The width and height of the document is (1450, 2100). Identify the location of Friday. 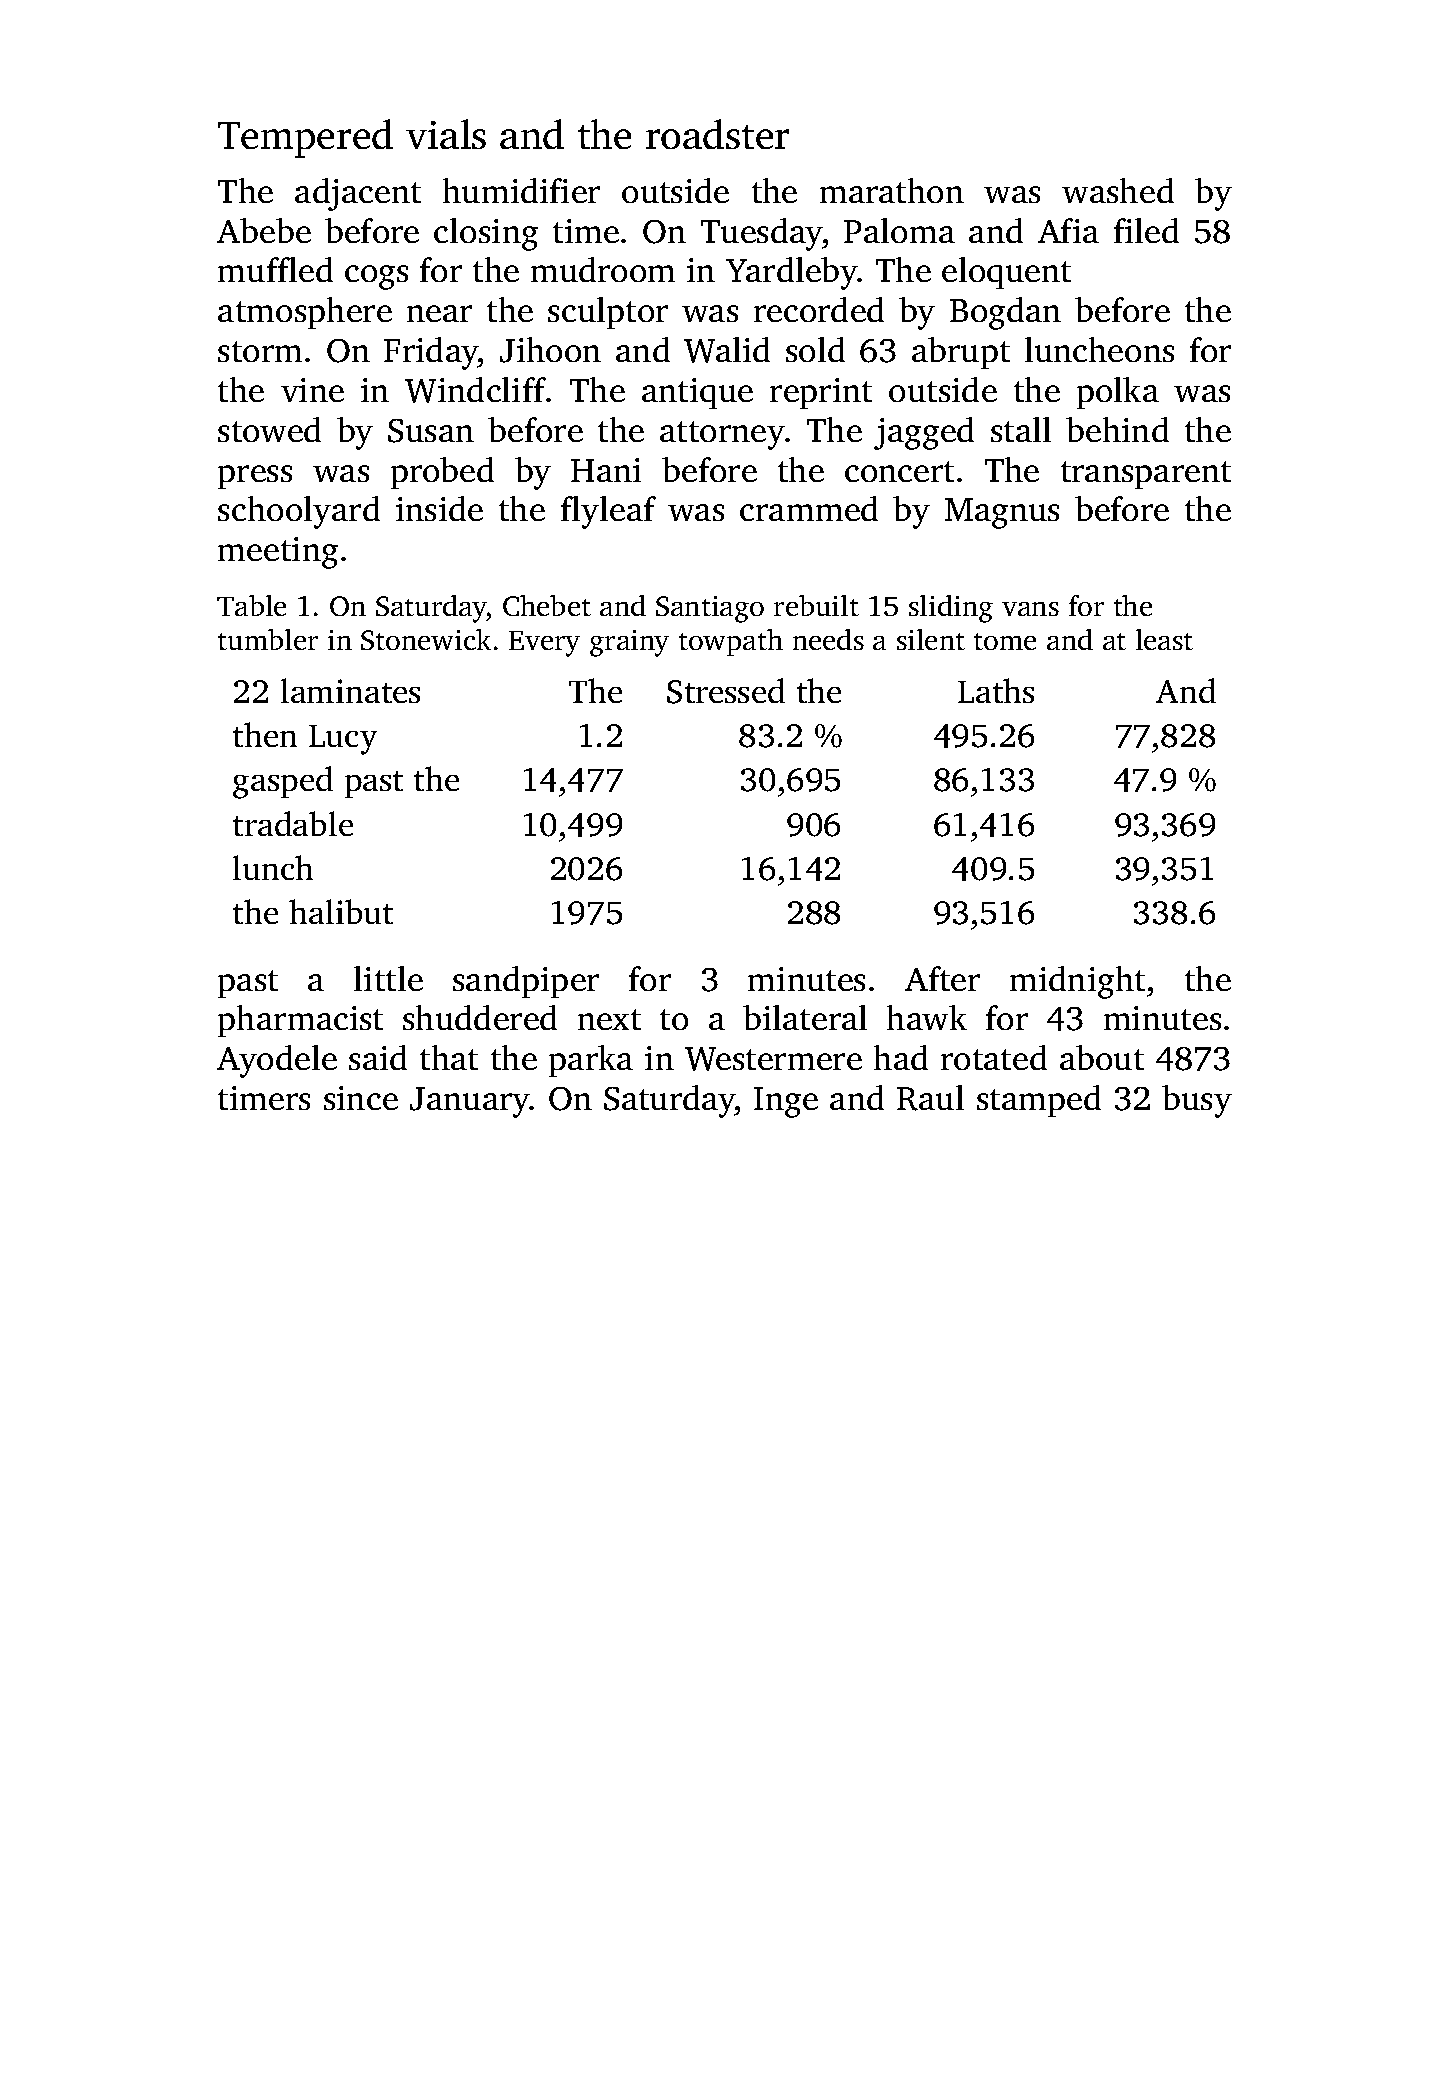
(431, 353).
